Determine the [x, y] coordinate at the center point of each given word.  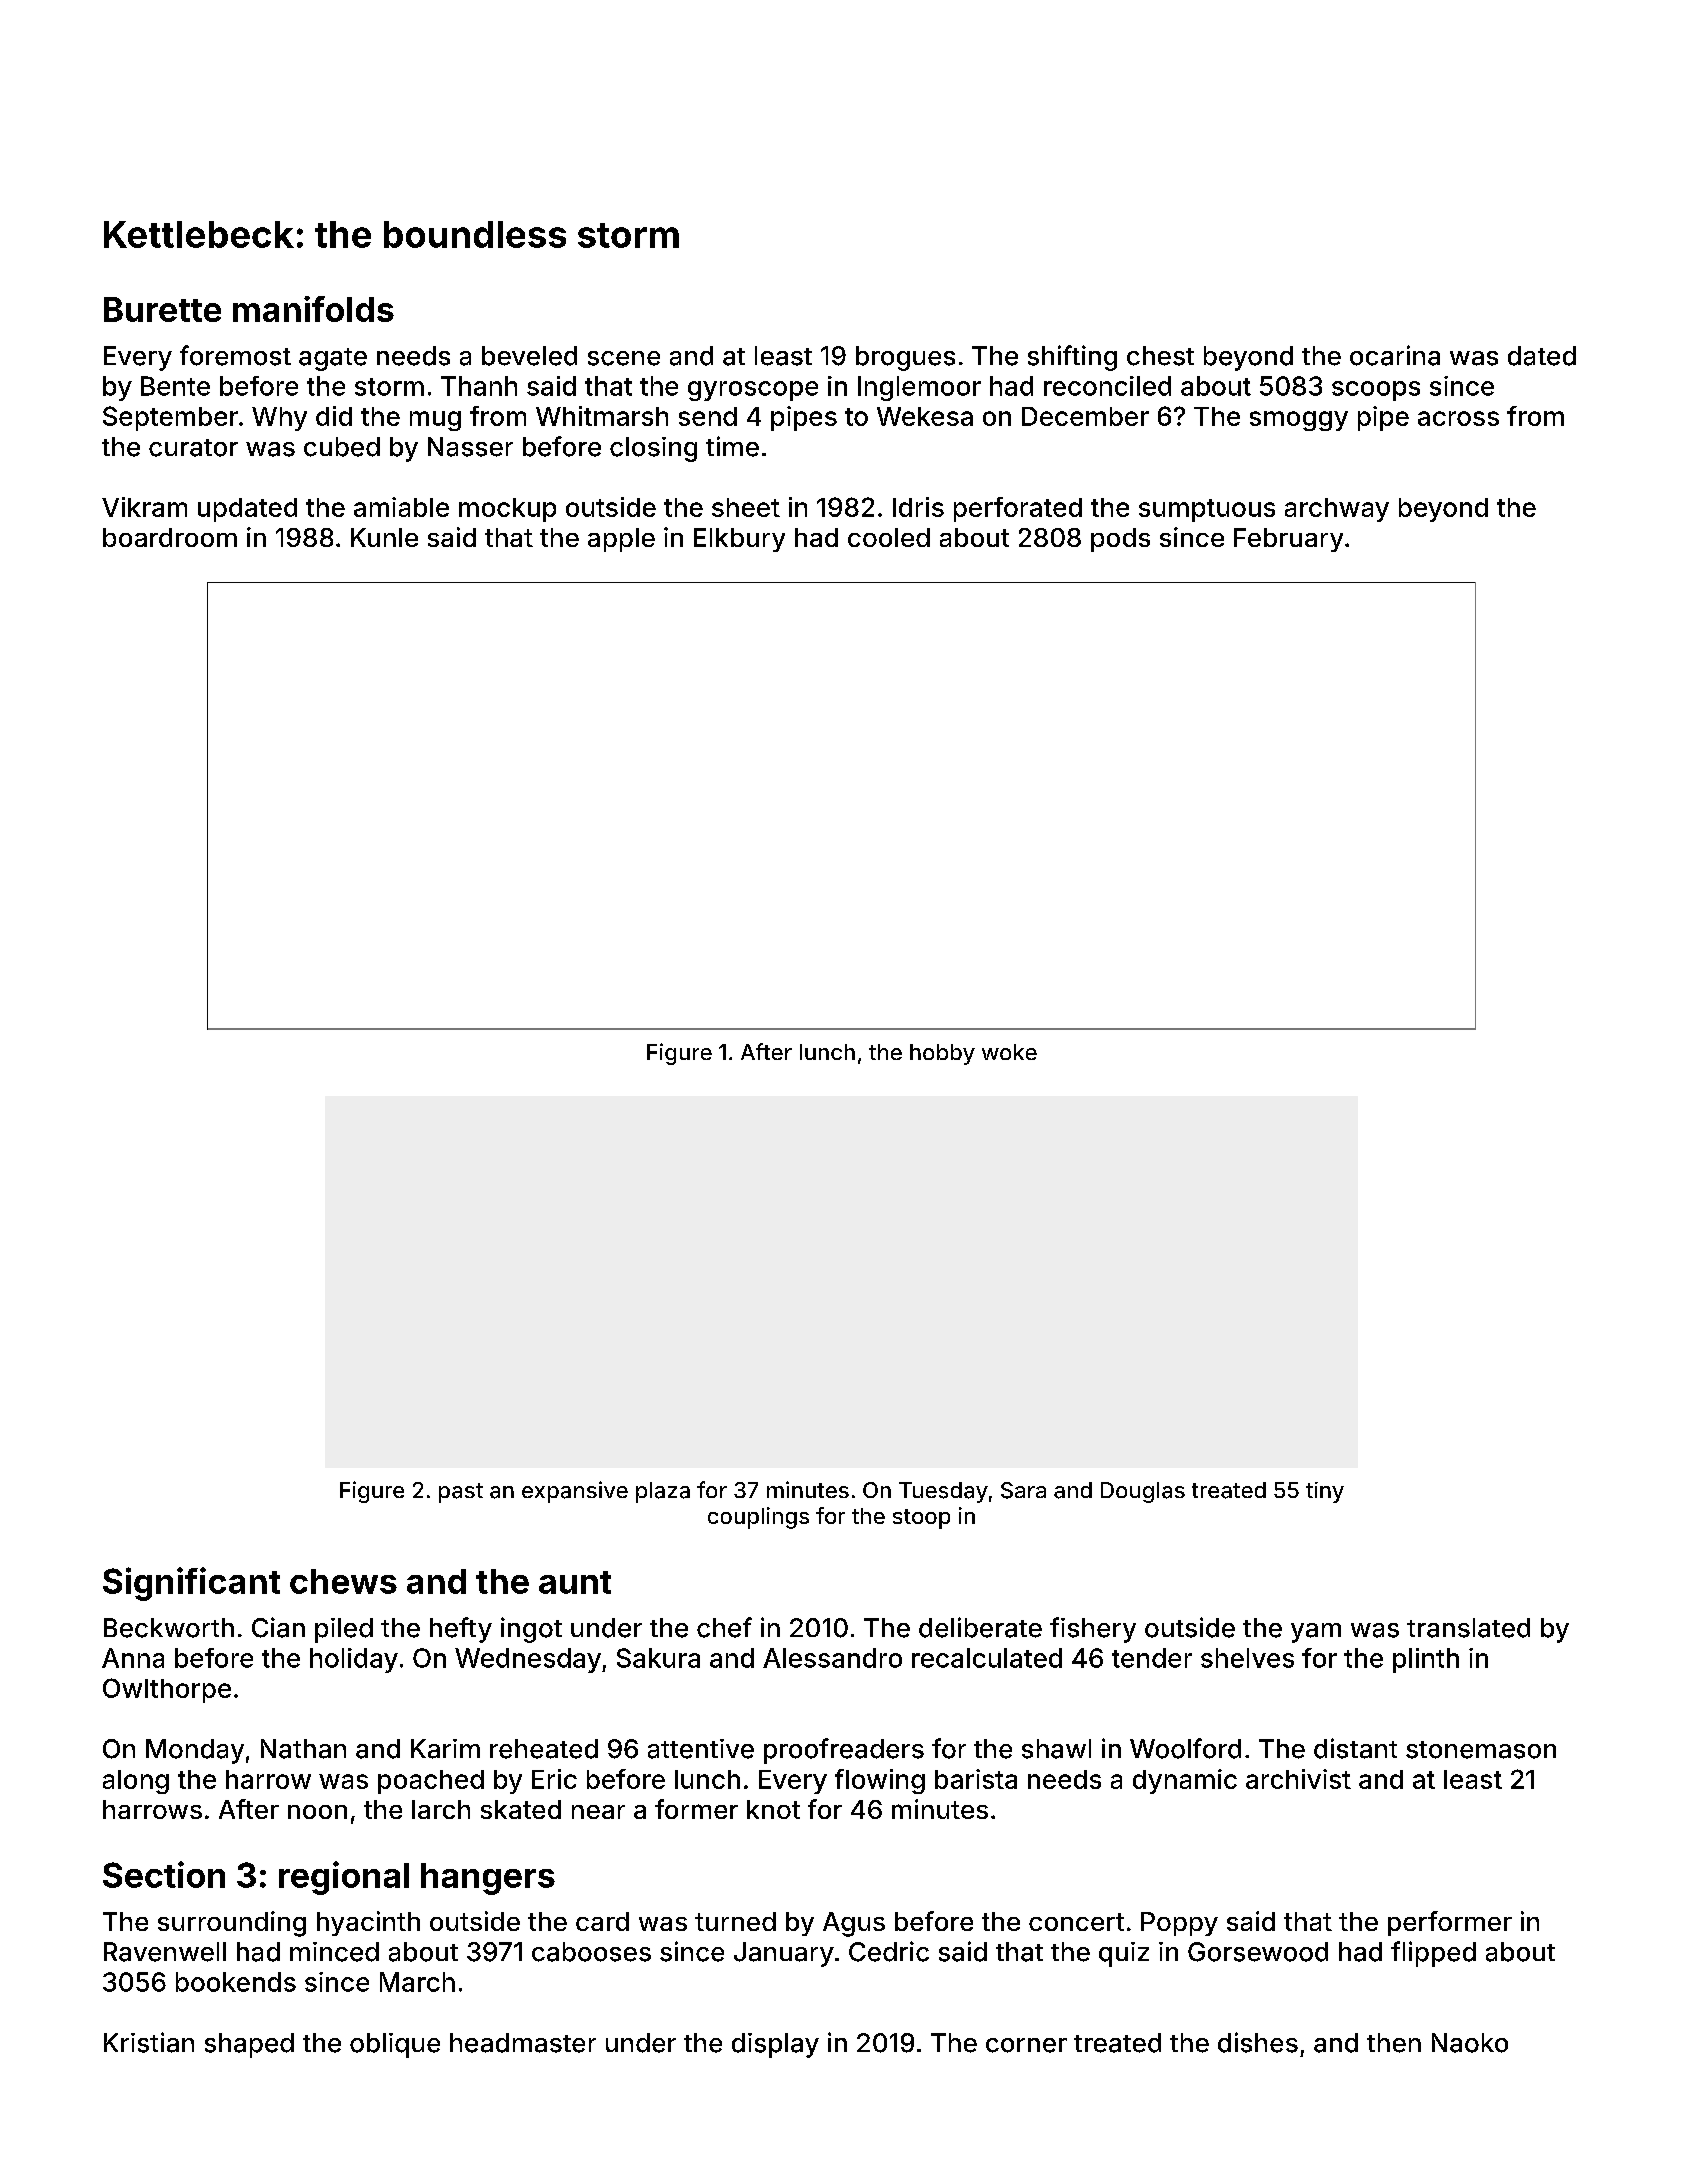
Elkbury [739, 540]
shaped [249, 2045]
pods [1120, 540]
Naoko [1470, 2043]
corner [1026, 2045]
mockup [507, 510]
